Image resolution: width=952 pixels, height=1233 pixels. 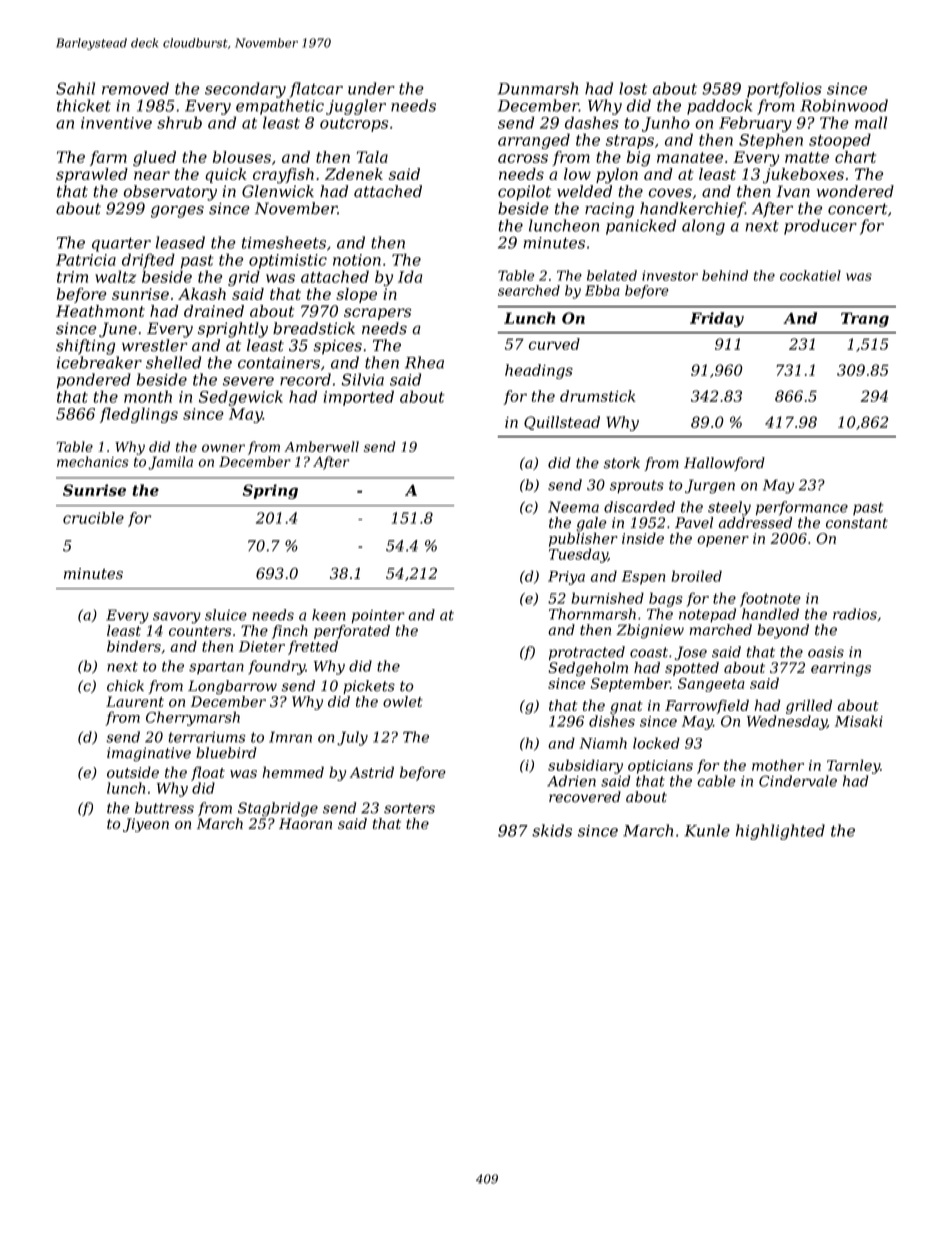 I want to click on headings, so click(x=539, y=371).
